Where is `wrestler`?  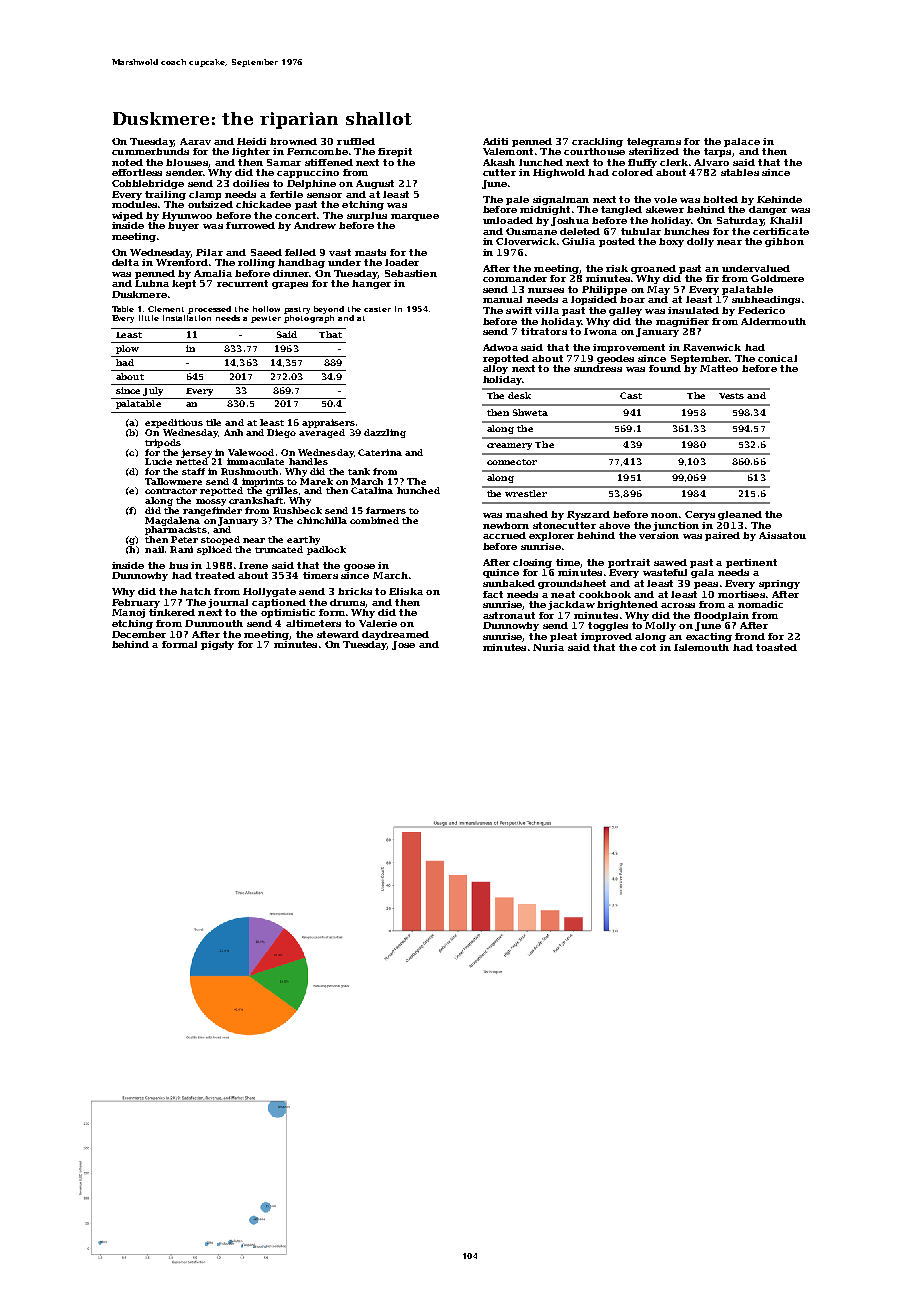
wrestler is located at coordinates (526, 493).
